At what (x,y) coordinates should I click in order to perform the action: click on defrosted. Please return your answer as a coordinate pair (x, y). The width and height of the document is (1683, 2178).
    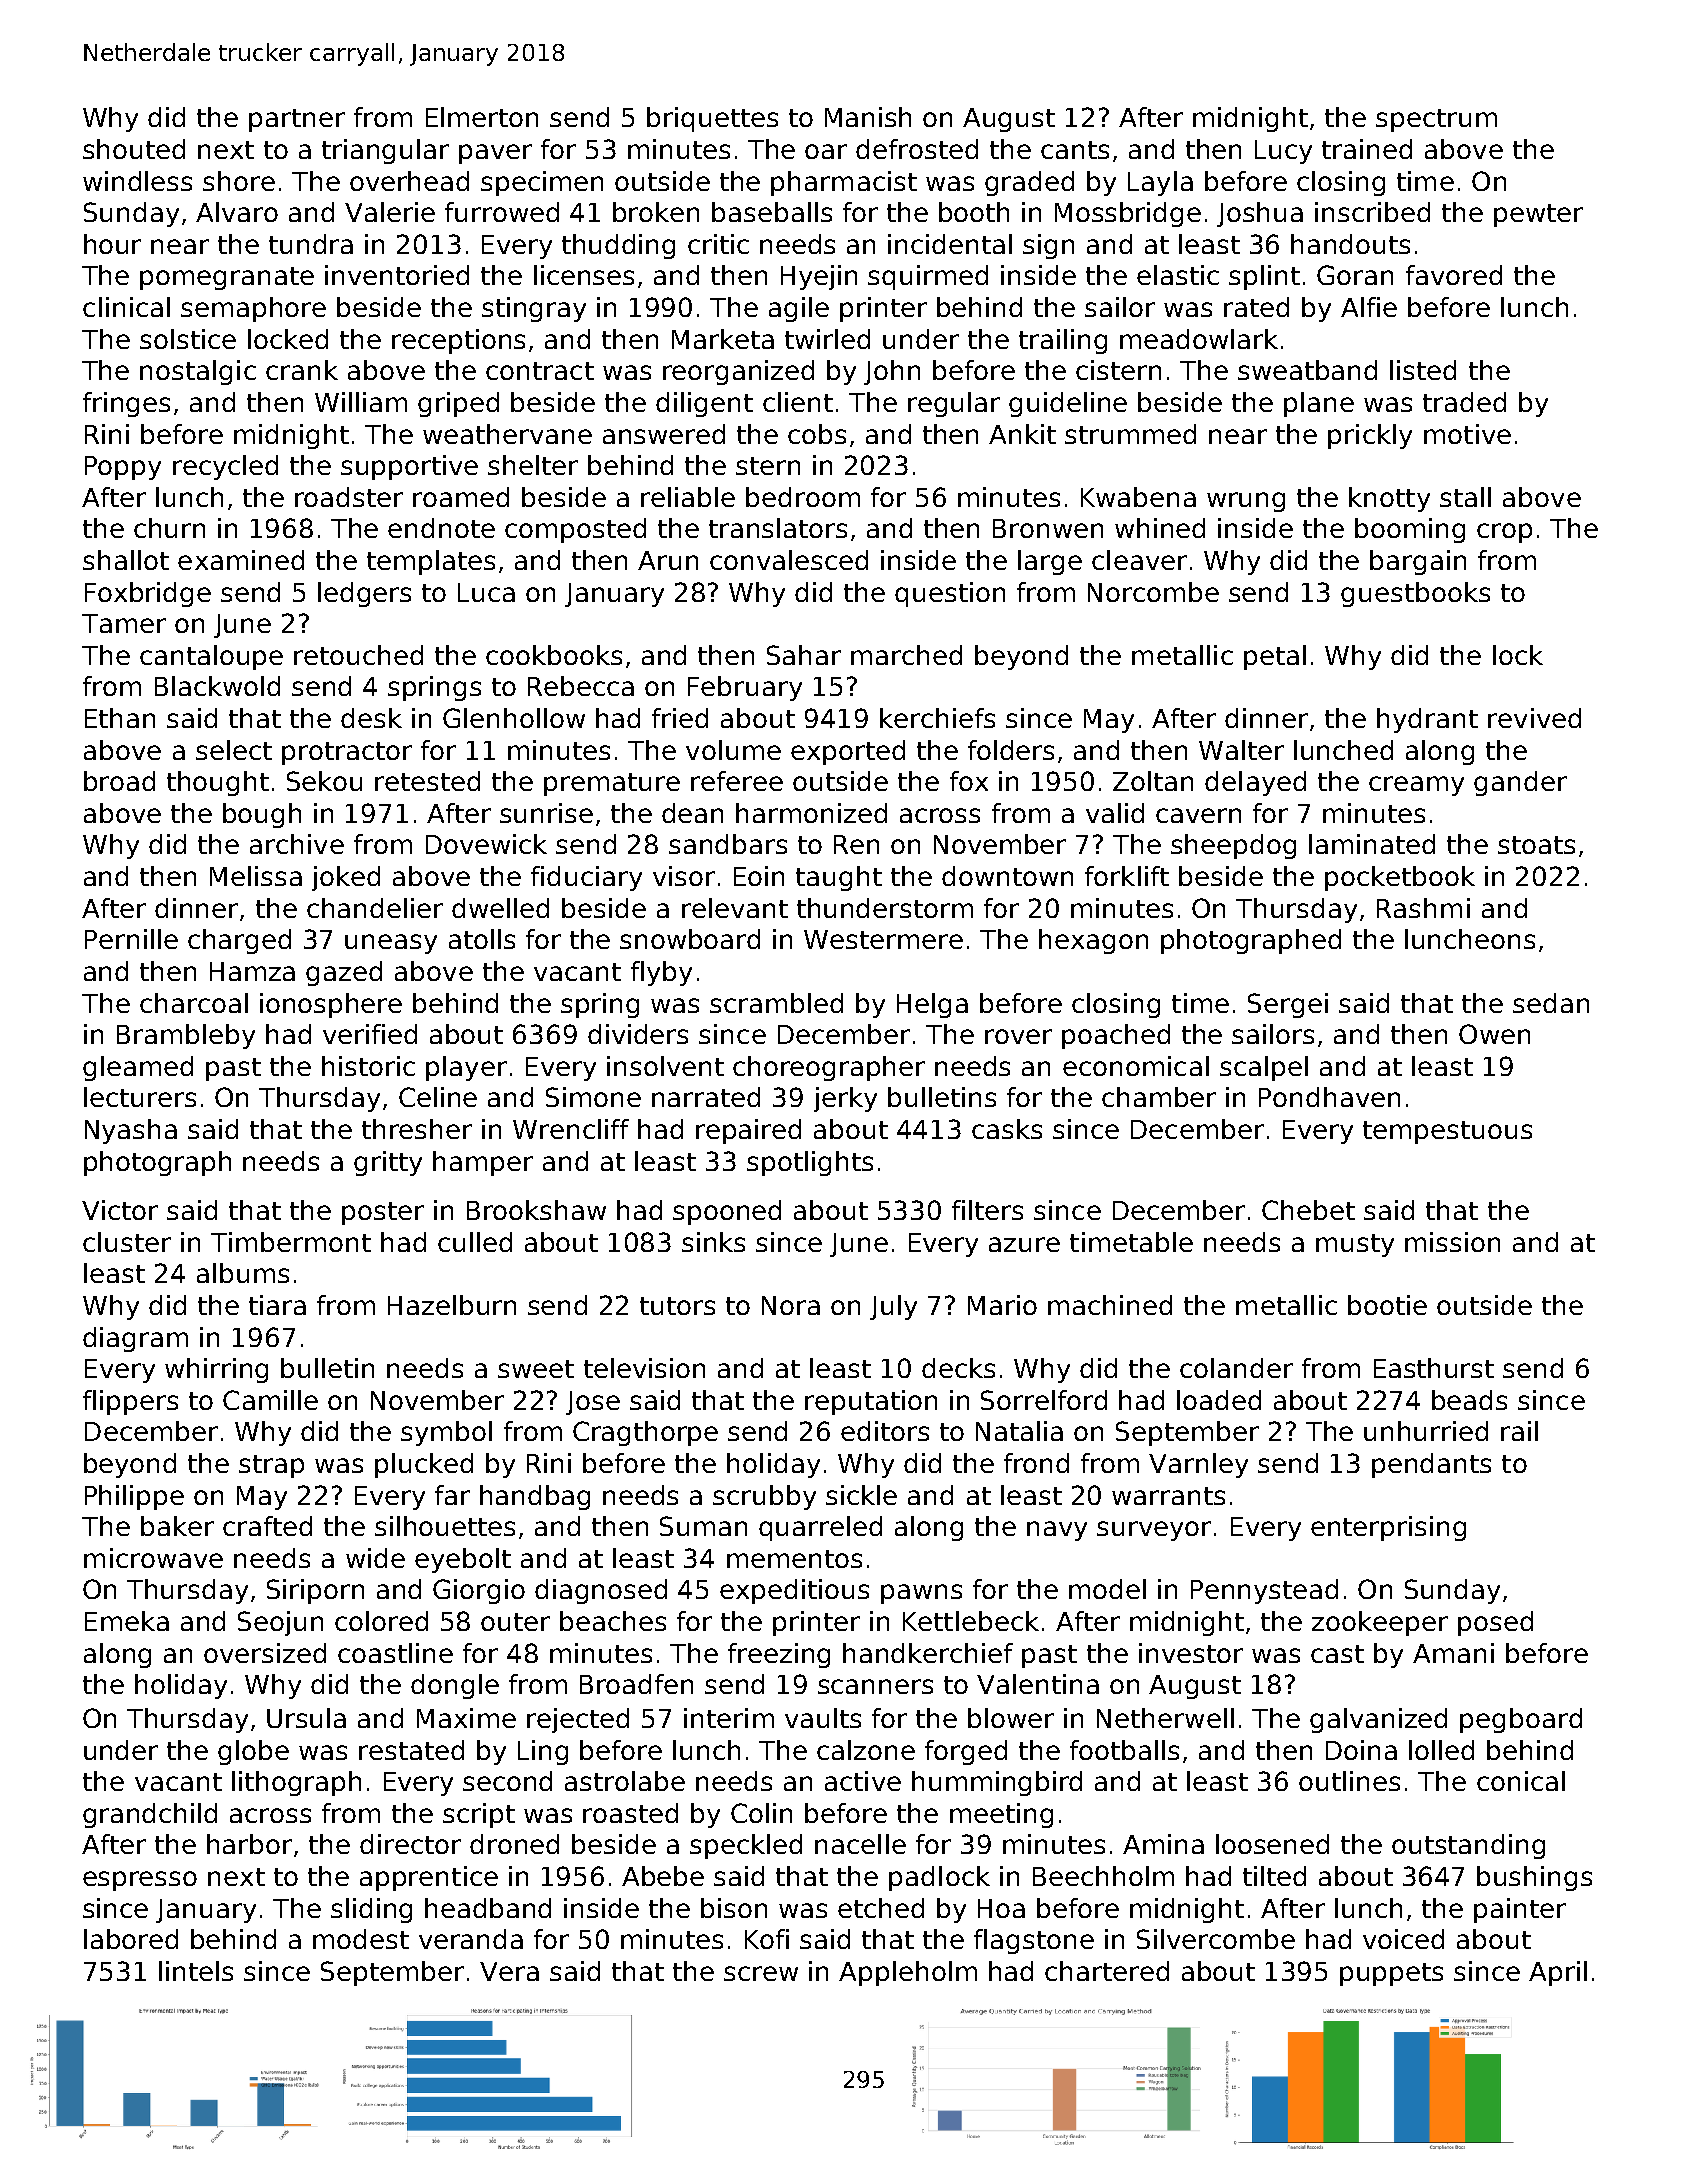
    Looking at the image, I should click on (917, 149).
